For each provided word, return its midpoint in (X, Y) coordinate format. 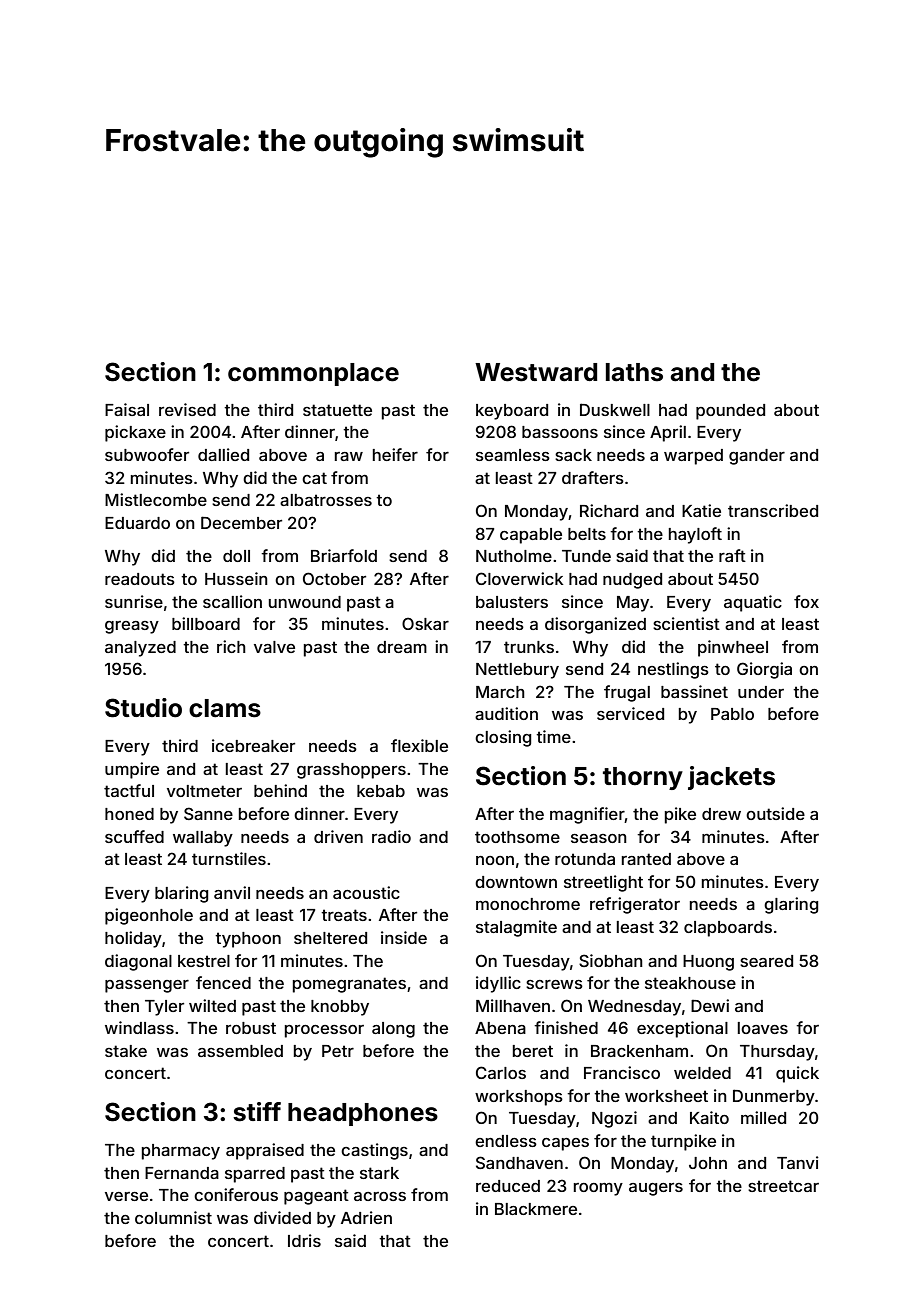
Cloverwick (519, 578)
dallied (223, 454)
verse (126, 1196)
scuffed (134, 836)
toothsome (517, 837)
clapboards (728, 929)
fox (806, 601)
